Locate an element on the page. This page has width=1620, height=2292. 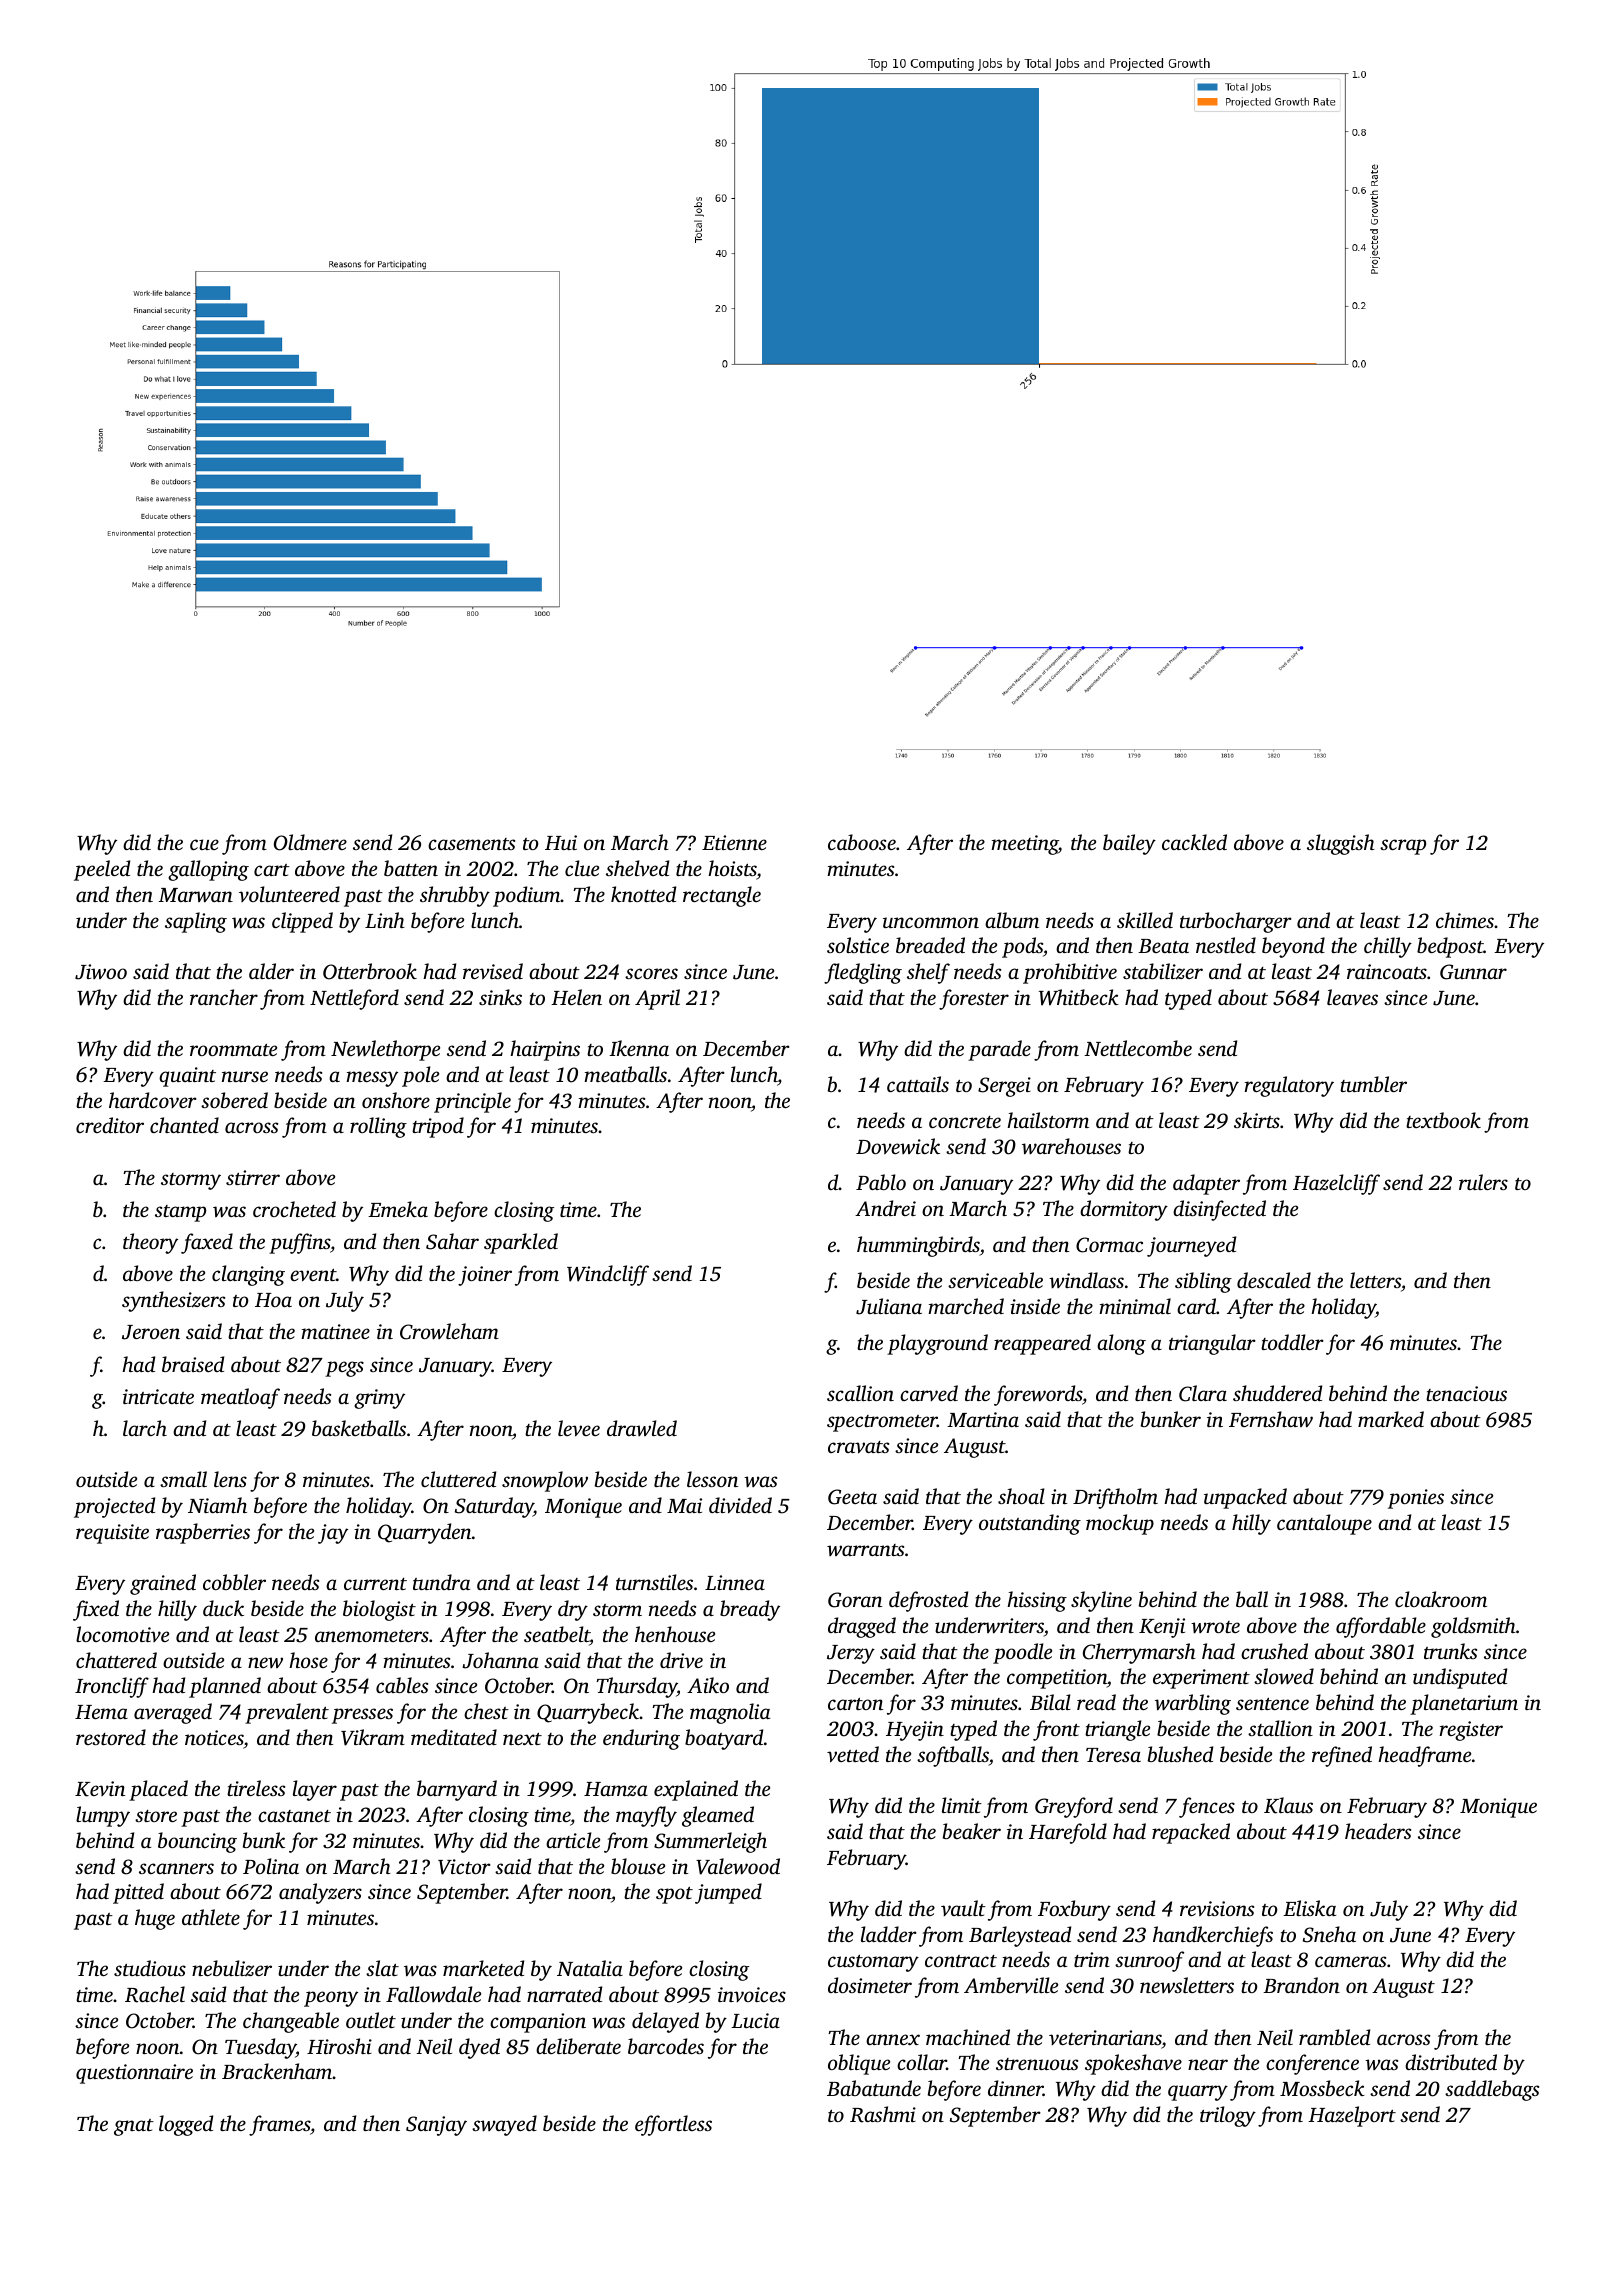
caboose is located at coordinates (862, 842).
